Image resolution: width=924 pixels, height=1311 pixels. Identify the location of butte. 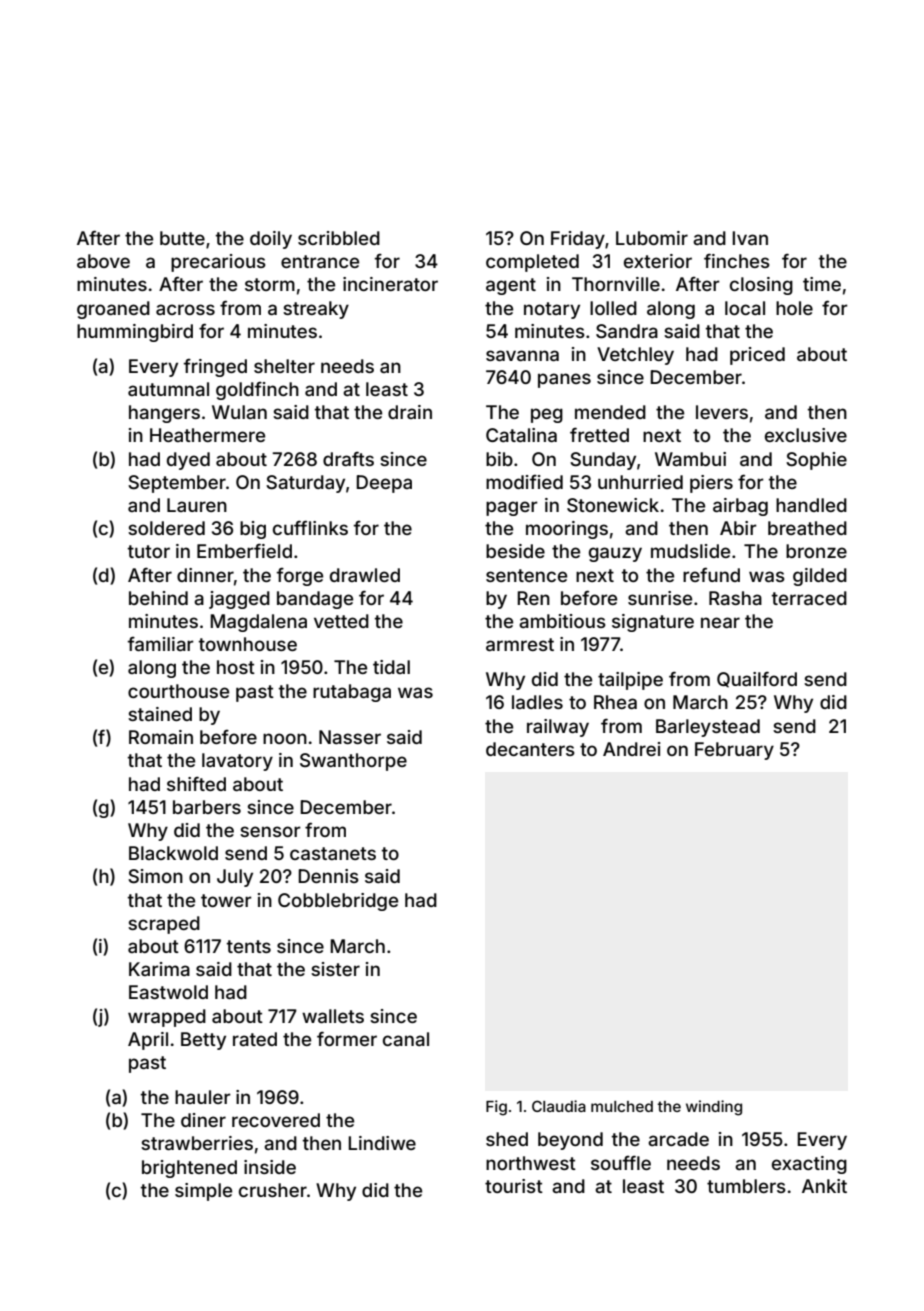
(182, 238).
